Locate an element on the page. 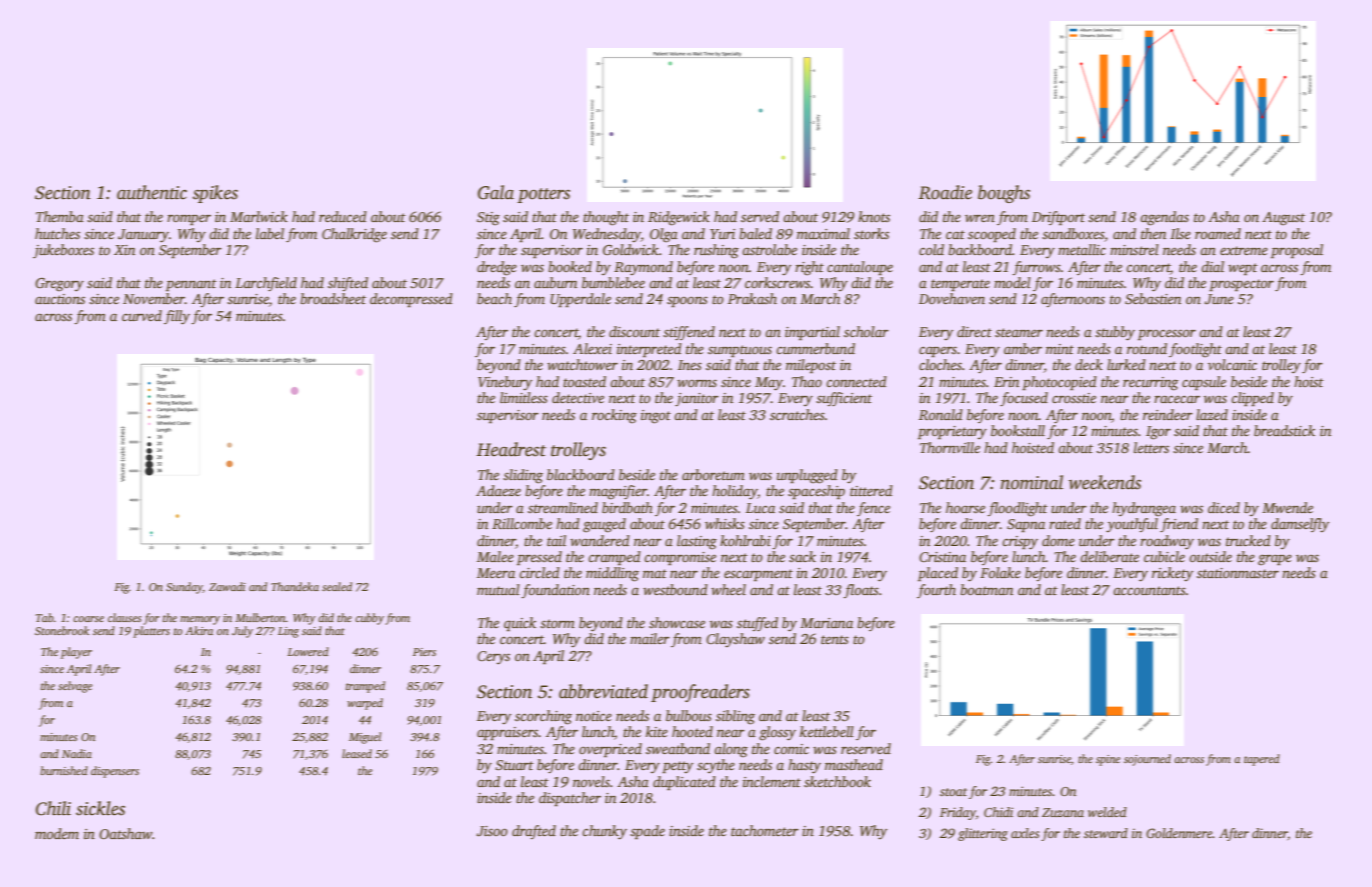  welded is located at coordinates (1107, 812).
